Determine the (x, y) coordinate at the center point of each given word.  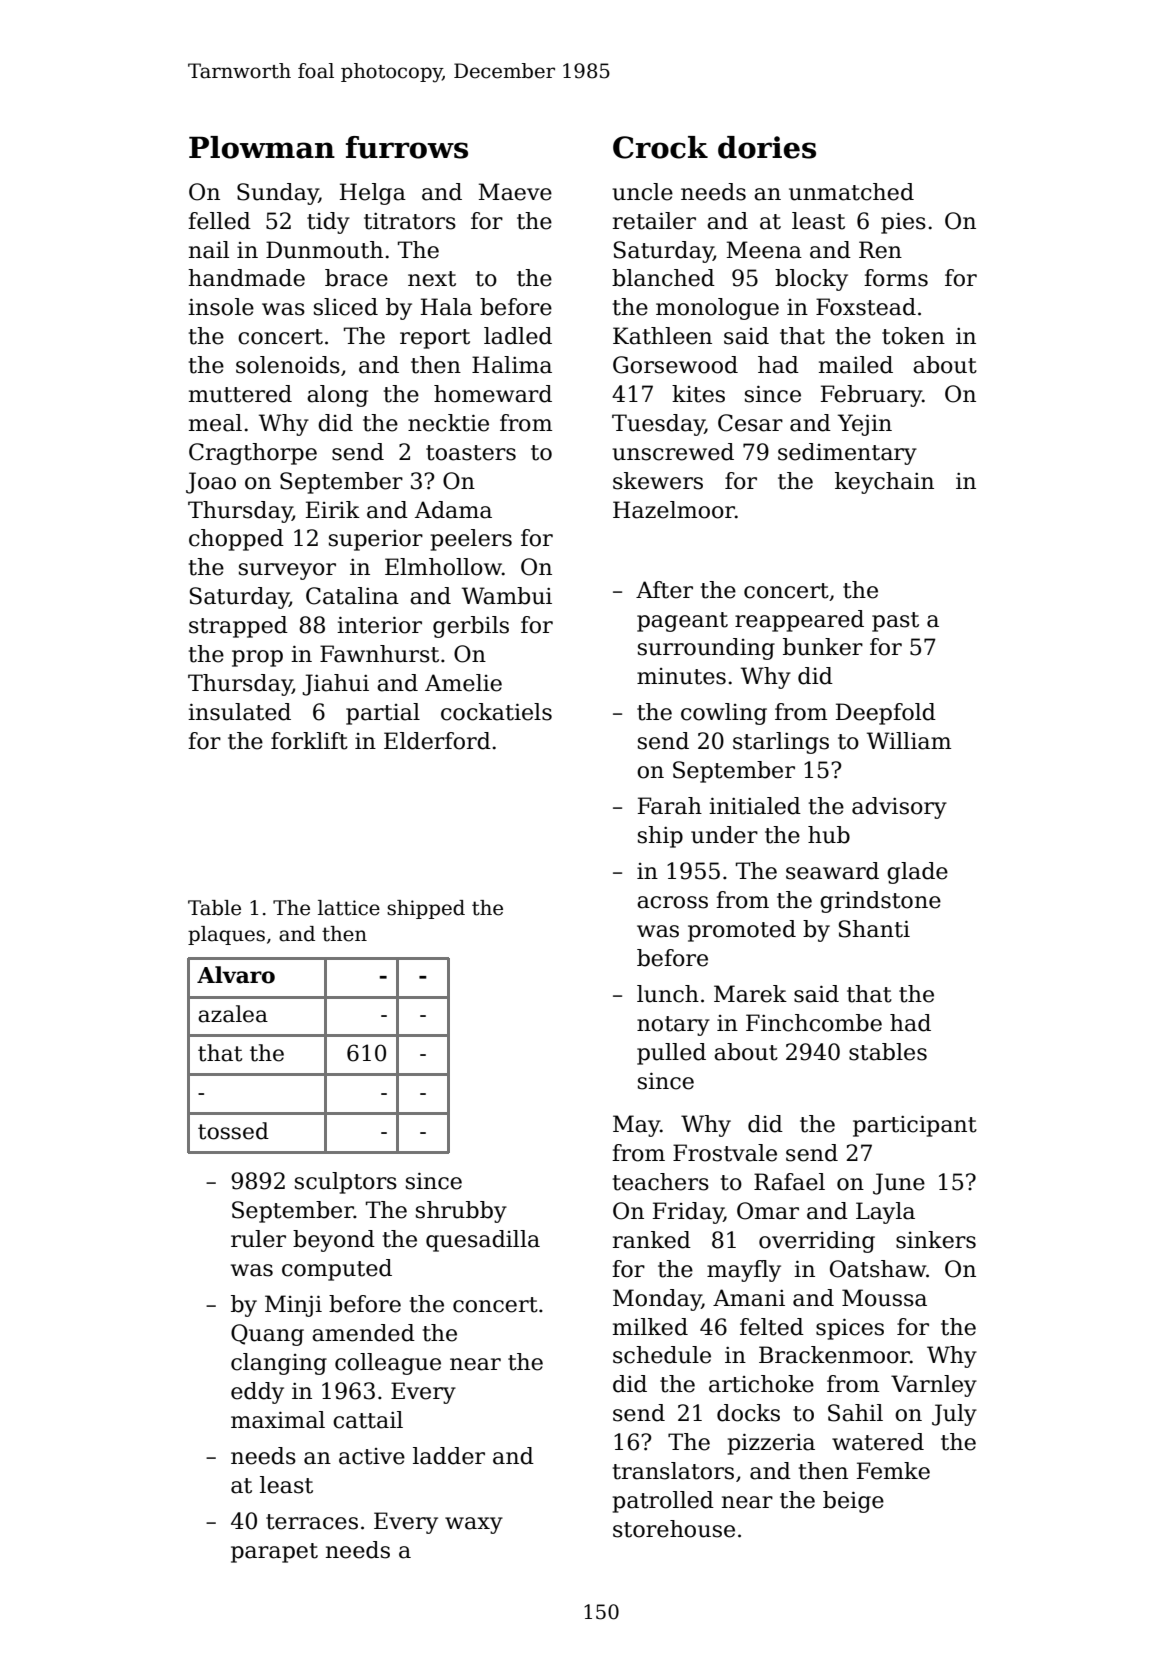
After (664, 590)
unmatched (851, 192)
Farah (670, 806)
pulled (671, 1054)
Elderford (437, 741)
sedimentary (847, 454)
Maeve (515, 192)
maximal (278, 1420)
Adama (453, 510)
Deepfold (886, 714)
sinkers (936, 1240)
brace (356, 278)
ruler (258, 1239)
